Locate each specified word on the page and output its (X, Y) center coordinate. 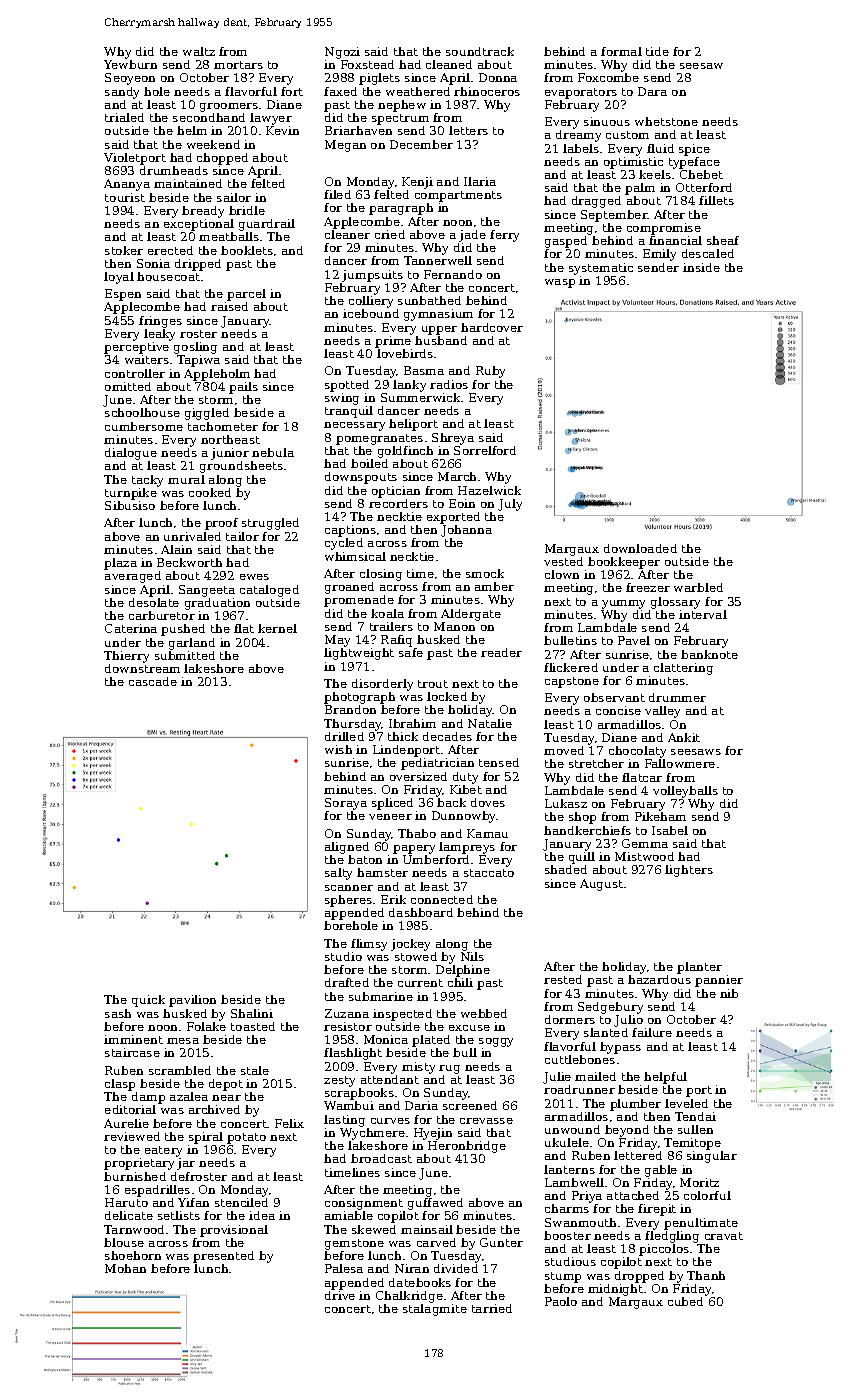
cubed (685, 1301)
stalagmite (435, 1310)
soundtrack (480, 51)
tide (657, 51)
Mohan (125, 1268)
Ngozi (342, 53)
